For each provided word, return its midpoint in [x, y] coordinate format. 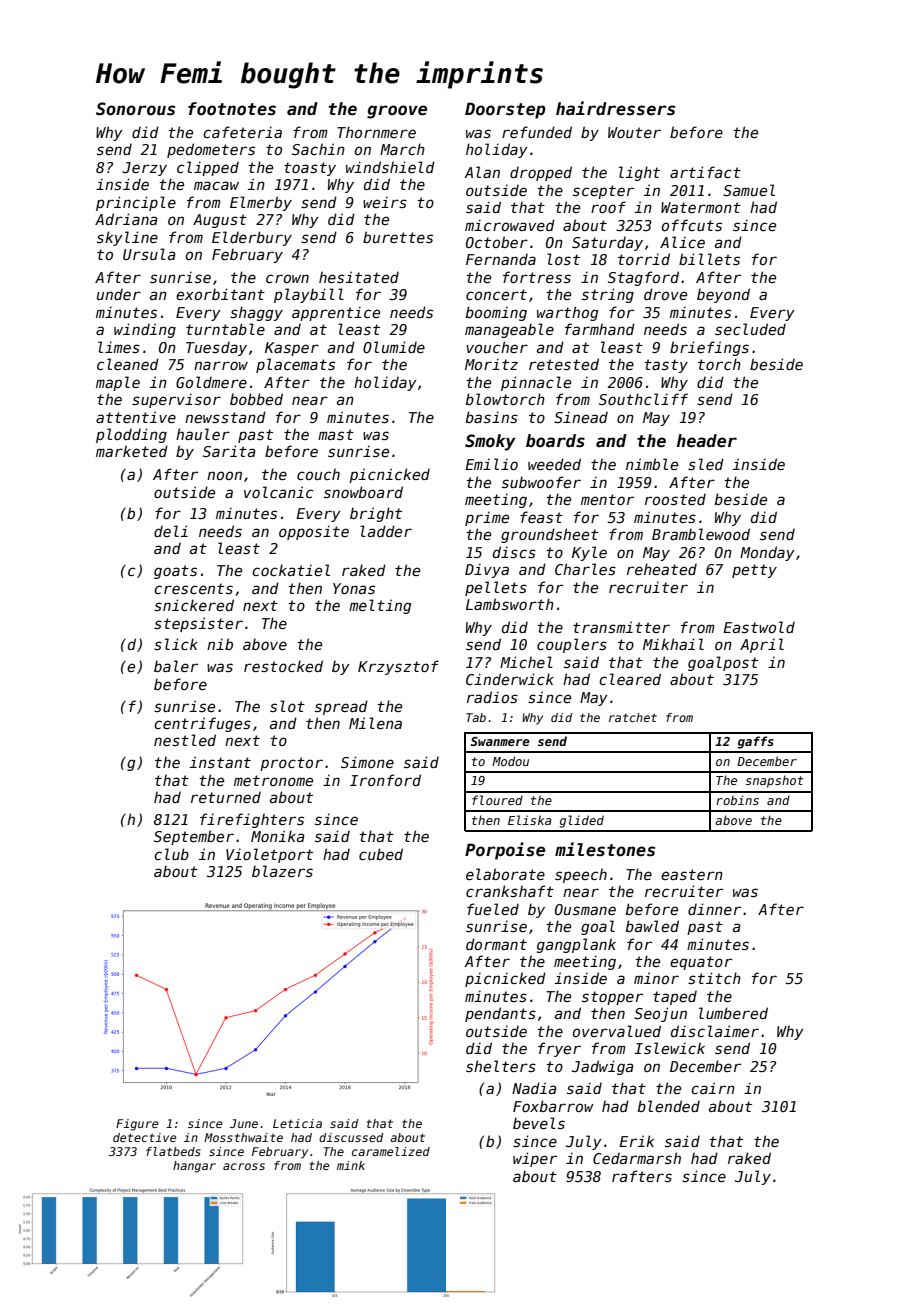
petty [754, 571]
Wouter [634, 132]
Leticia [297, 1123]
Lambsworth [510, 604]
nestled [185, 740]
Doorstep [505, 110]
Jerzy [144, 169]
